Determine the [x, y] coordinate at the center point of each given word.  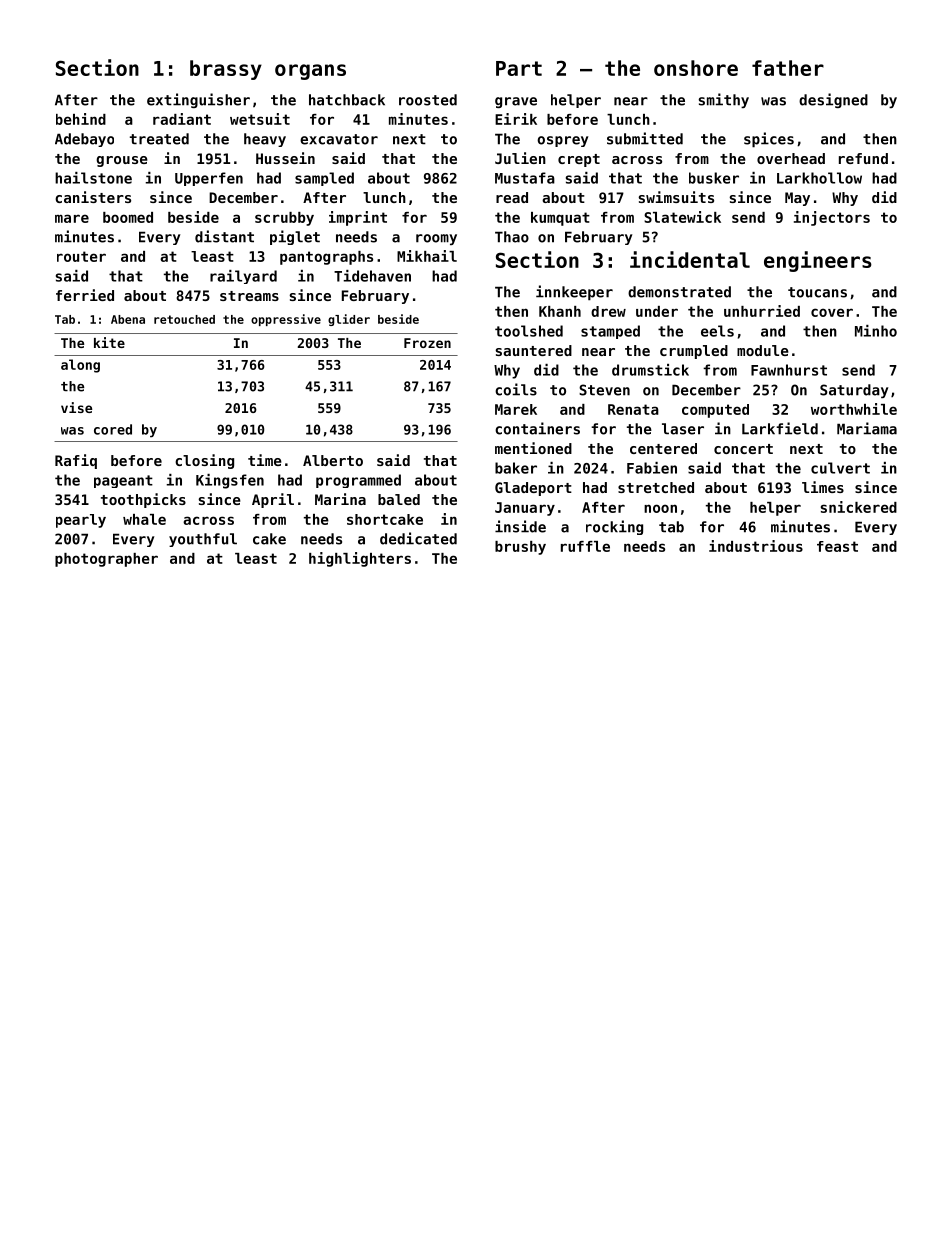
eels [717, 331]
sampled [324, 179]
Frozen [427, 343]
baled [399, 499]
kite [109, 342]
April [273, 500]
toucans [817, 292]
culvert [840, 468]
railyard [243, 277]
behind [81, 119]
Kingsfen [230, 481]
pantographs [326, 258]
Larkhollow [819, 178]
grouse [122, 161]
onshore [696, 68]
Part [519, 68]
